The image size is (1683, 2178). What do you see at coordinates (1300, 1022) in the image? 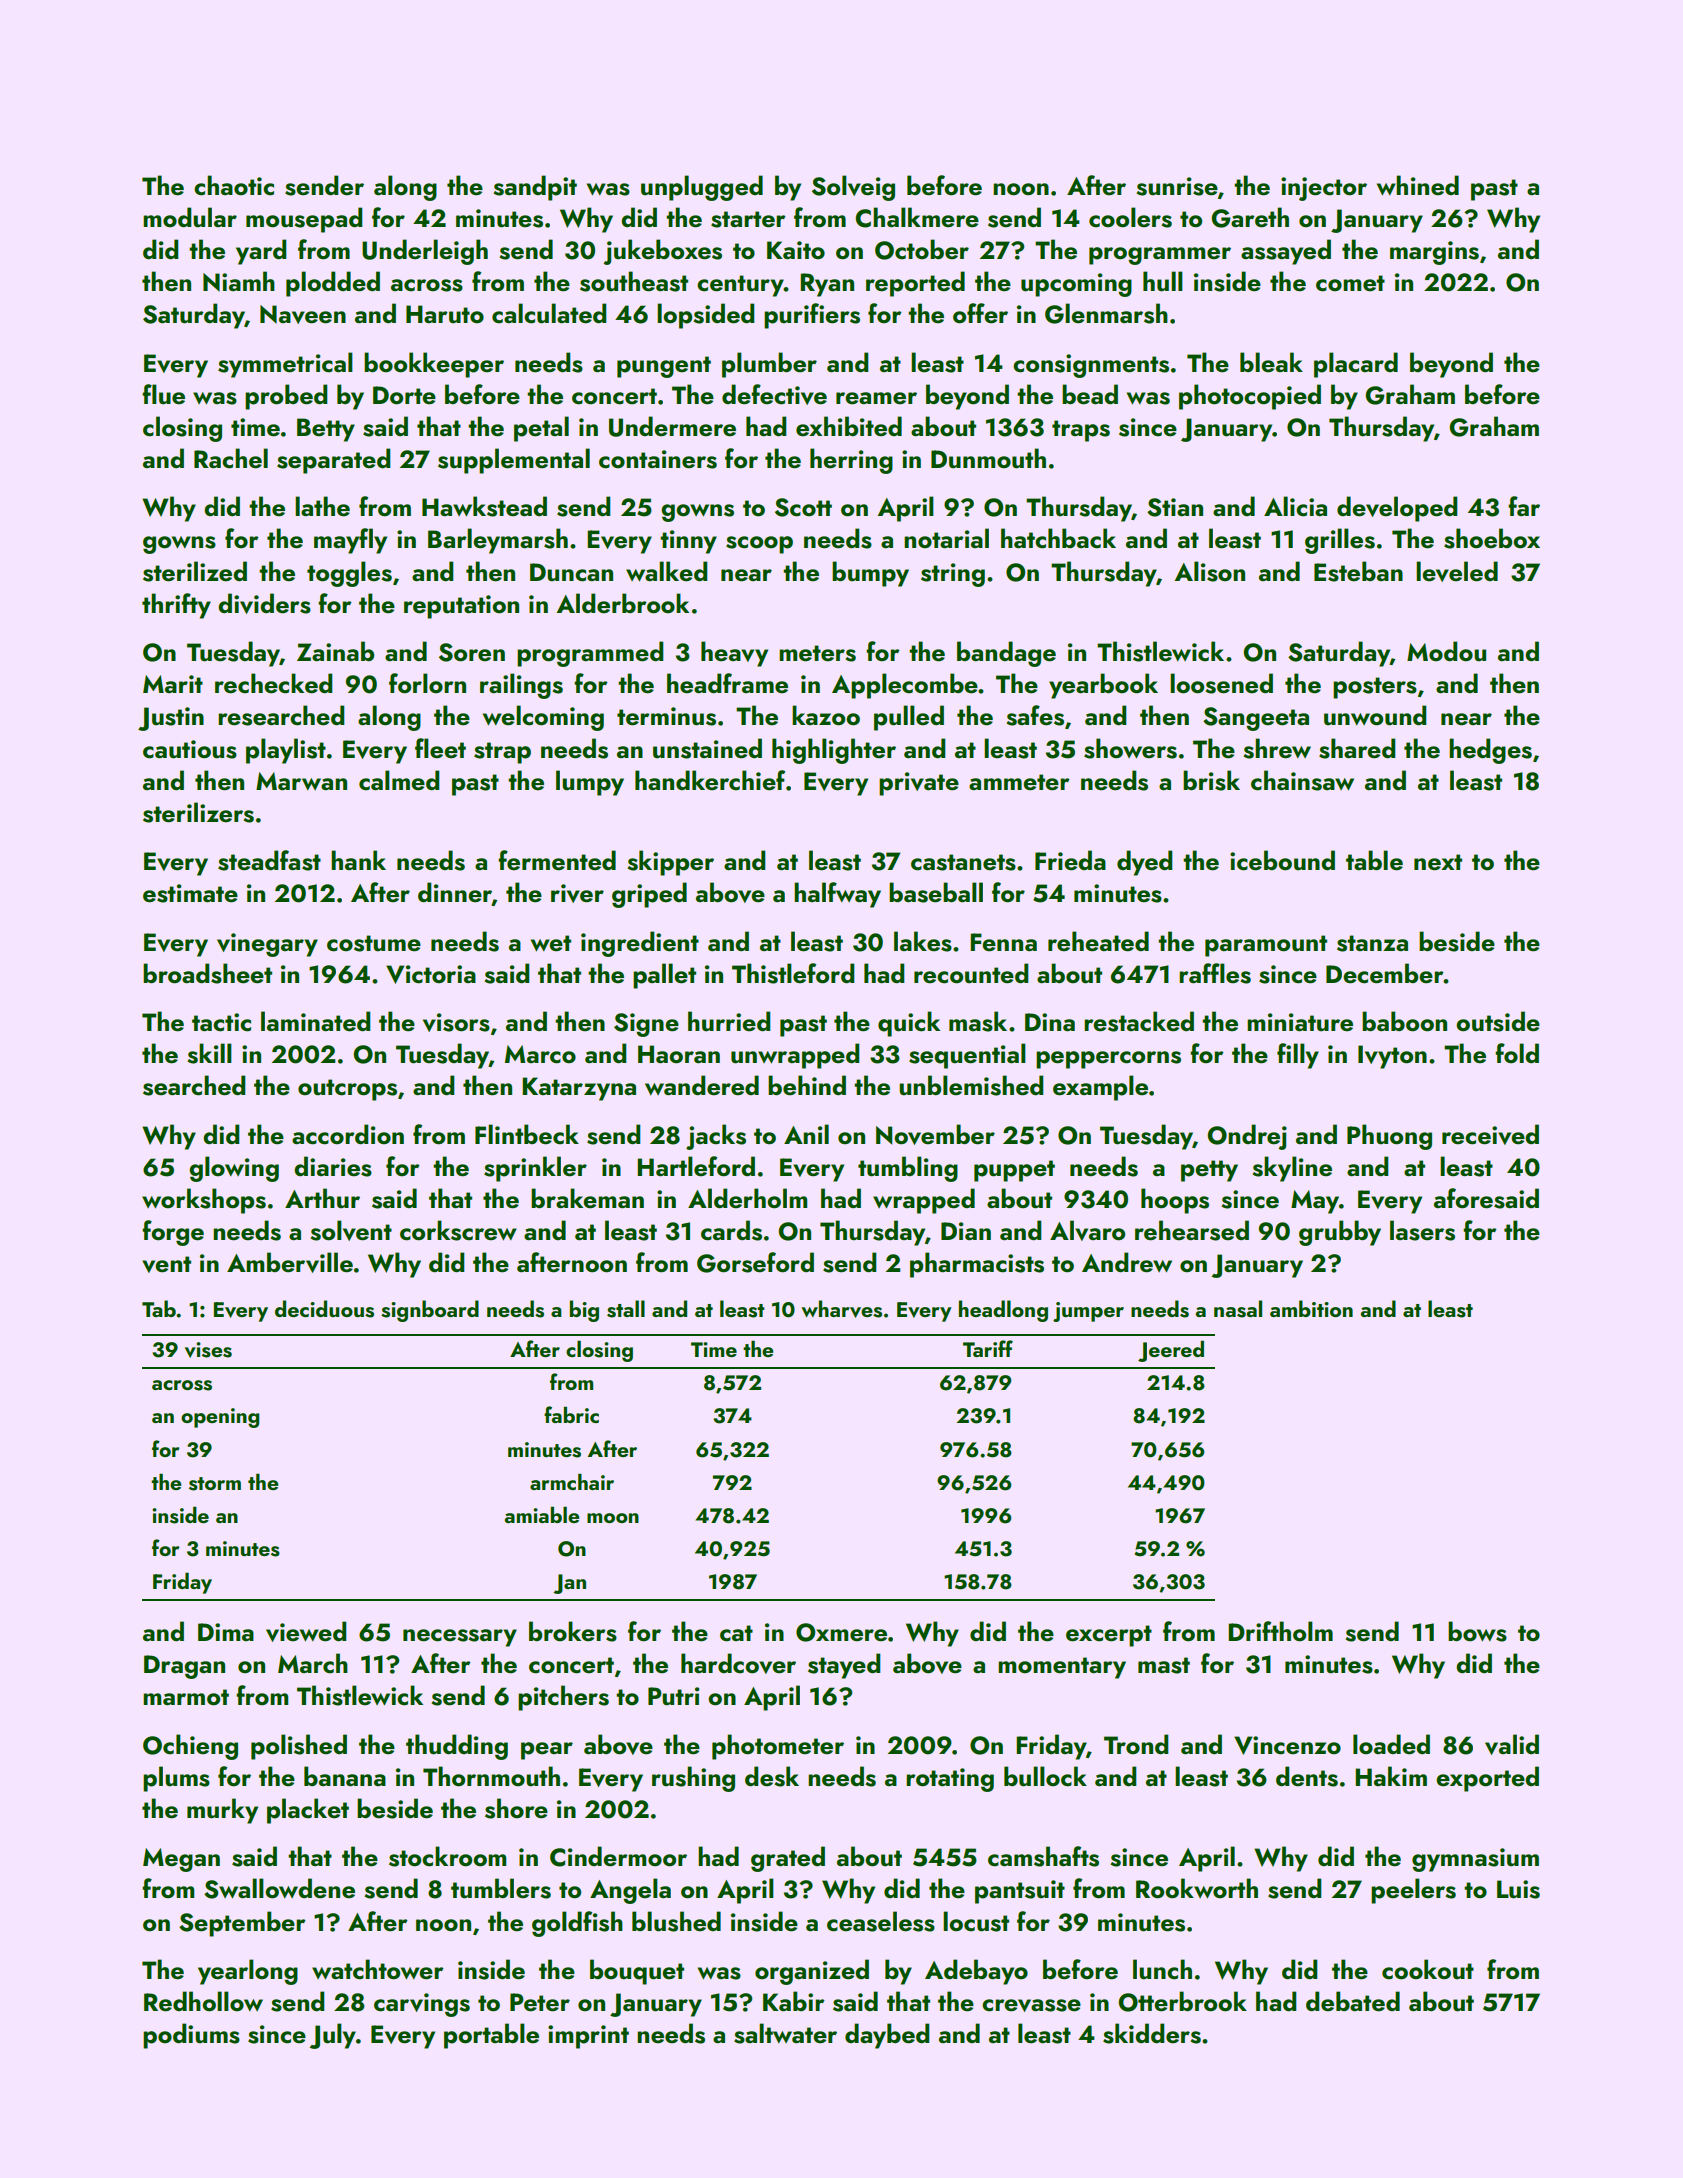
I see `miniature` at bounding box center [1300, 1022].
